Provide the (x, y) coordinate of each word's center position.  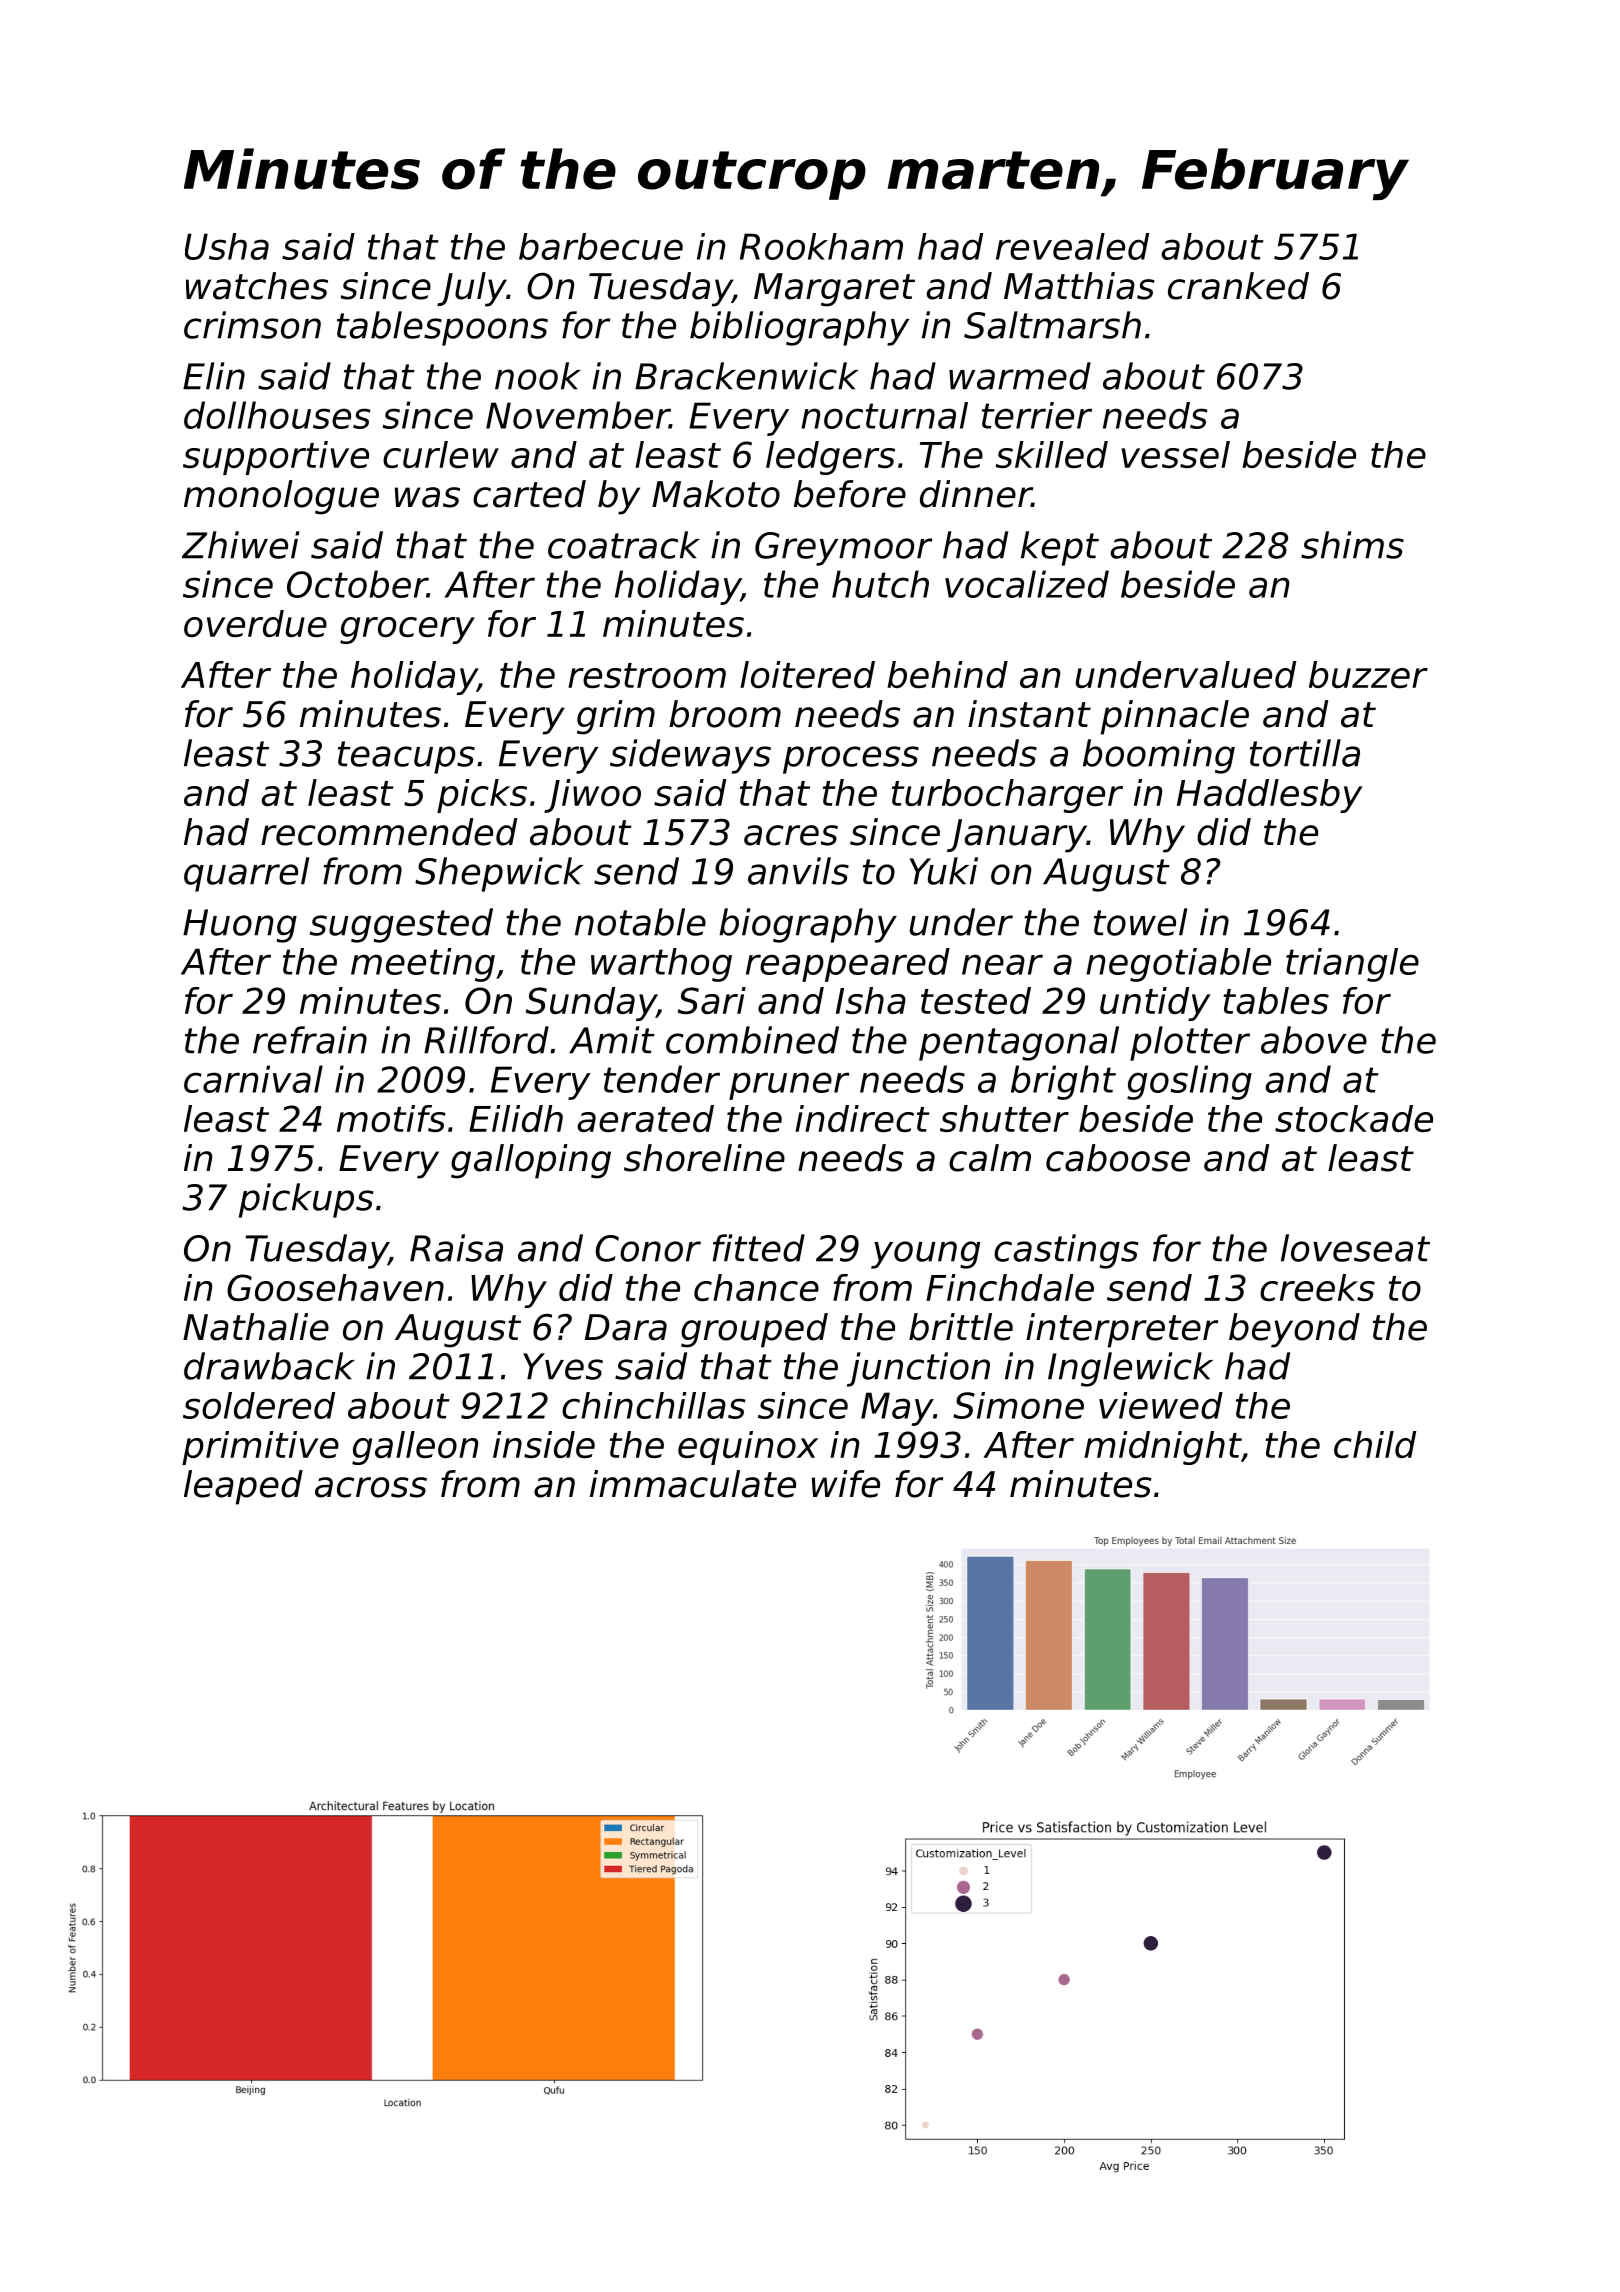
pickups (306, 1200)
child (1375, 1444)
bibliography (799, 328)
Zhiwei (240, 545)
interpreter (1122, 1330)
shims (1352, 545)
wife (846, 1484)
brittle (961, 1327)
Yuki (944, 871)
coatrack (624, 545)
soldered (259, 1405)
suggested (401, 925)
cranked (1238, 286)
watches (257, 286)
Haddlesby (1269, 796)
